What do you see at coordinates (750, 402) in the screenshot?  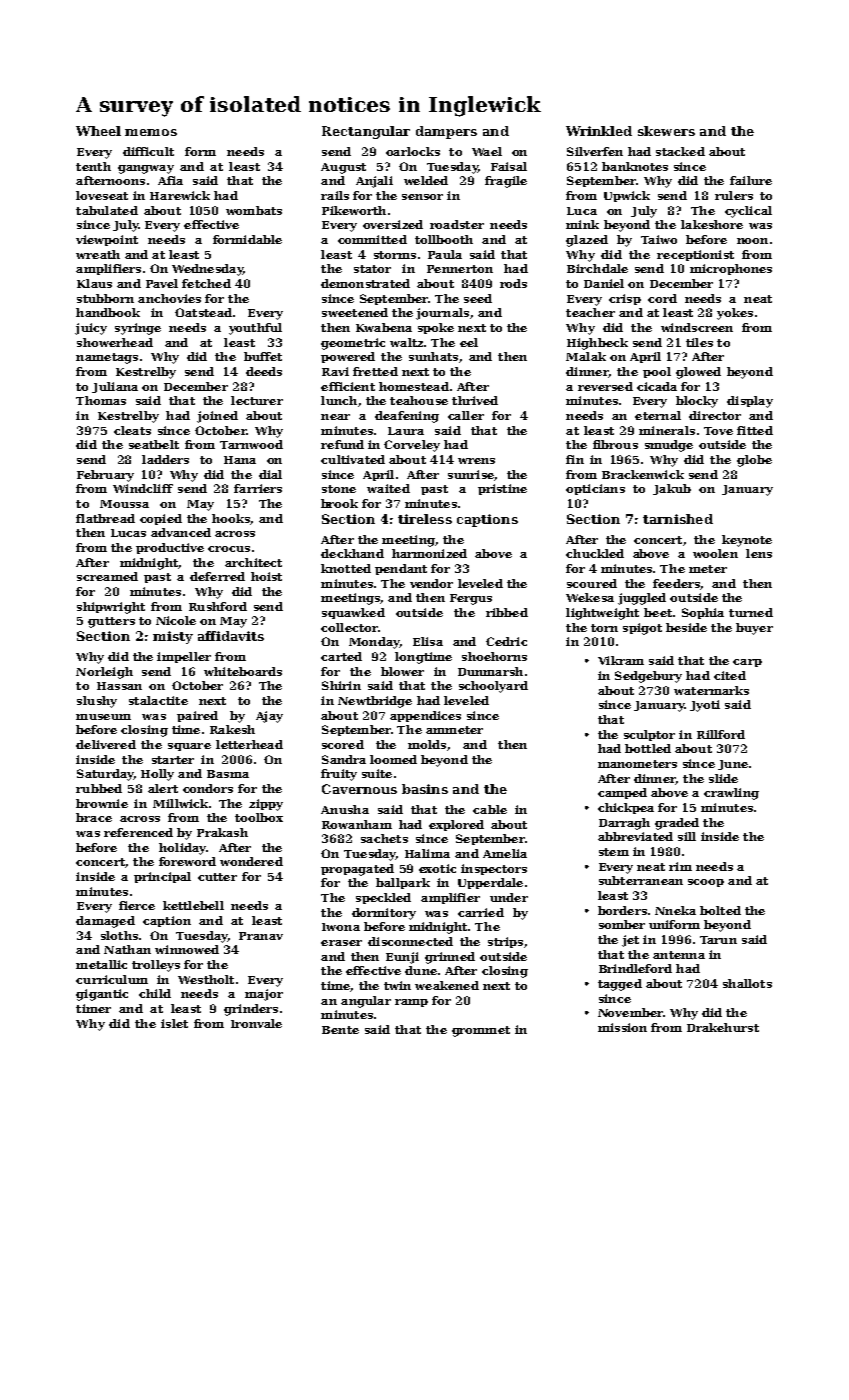 I see `display` at bounding box center [750, 402].
